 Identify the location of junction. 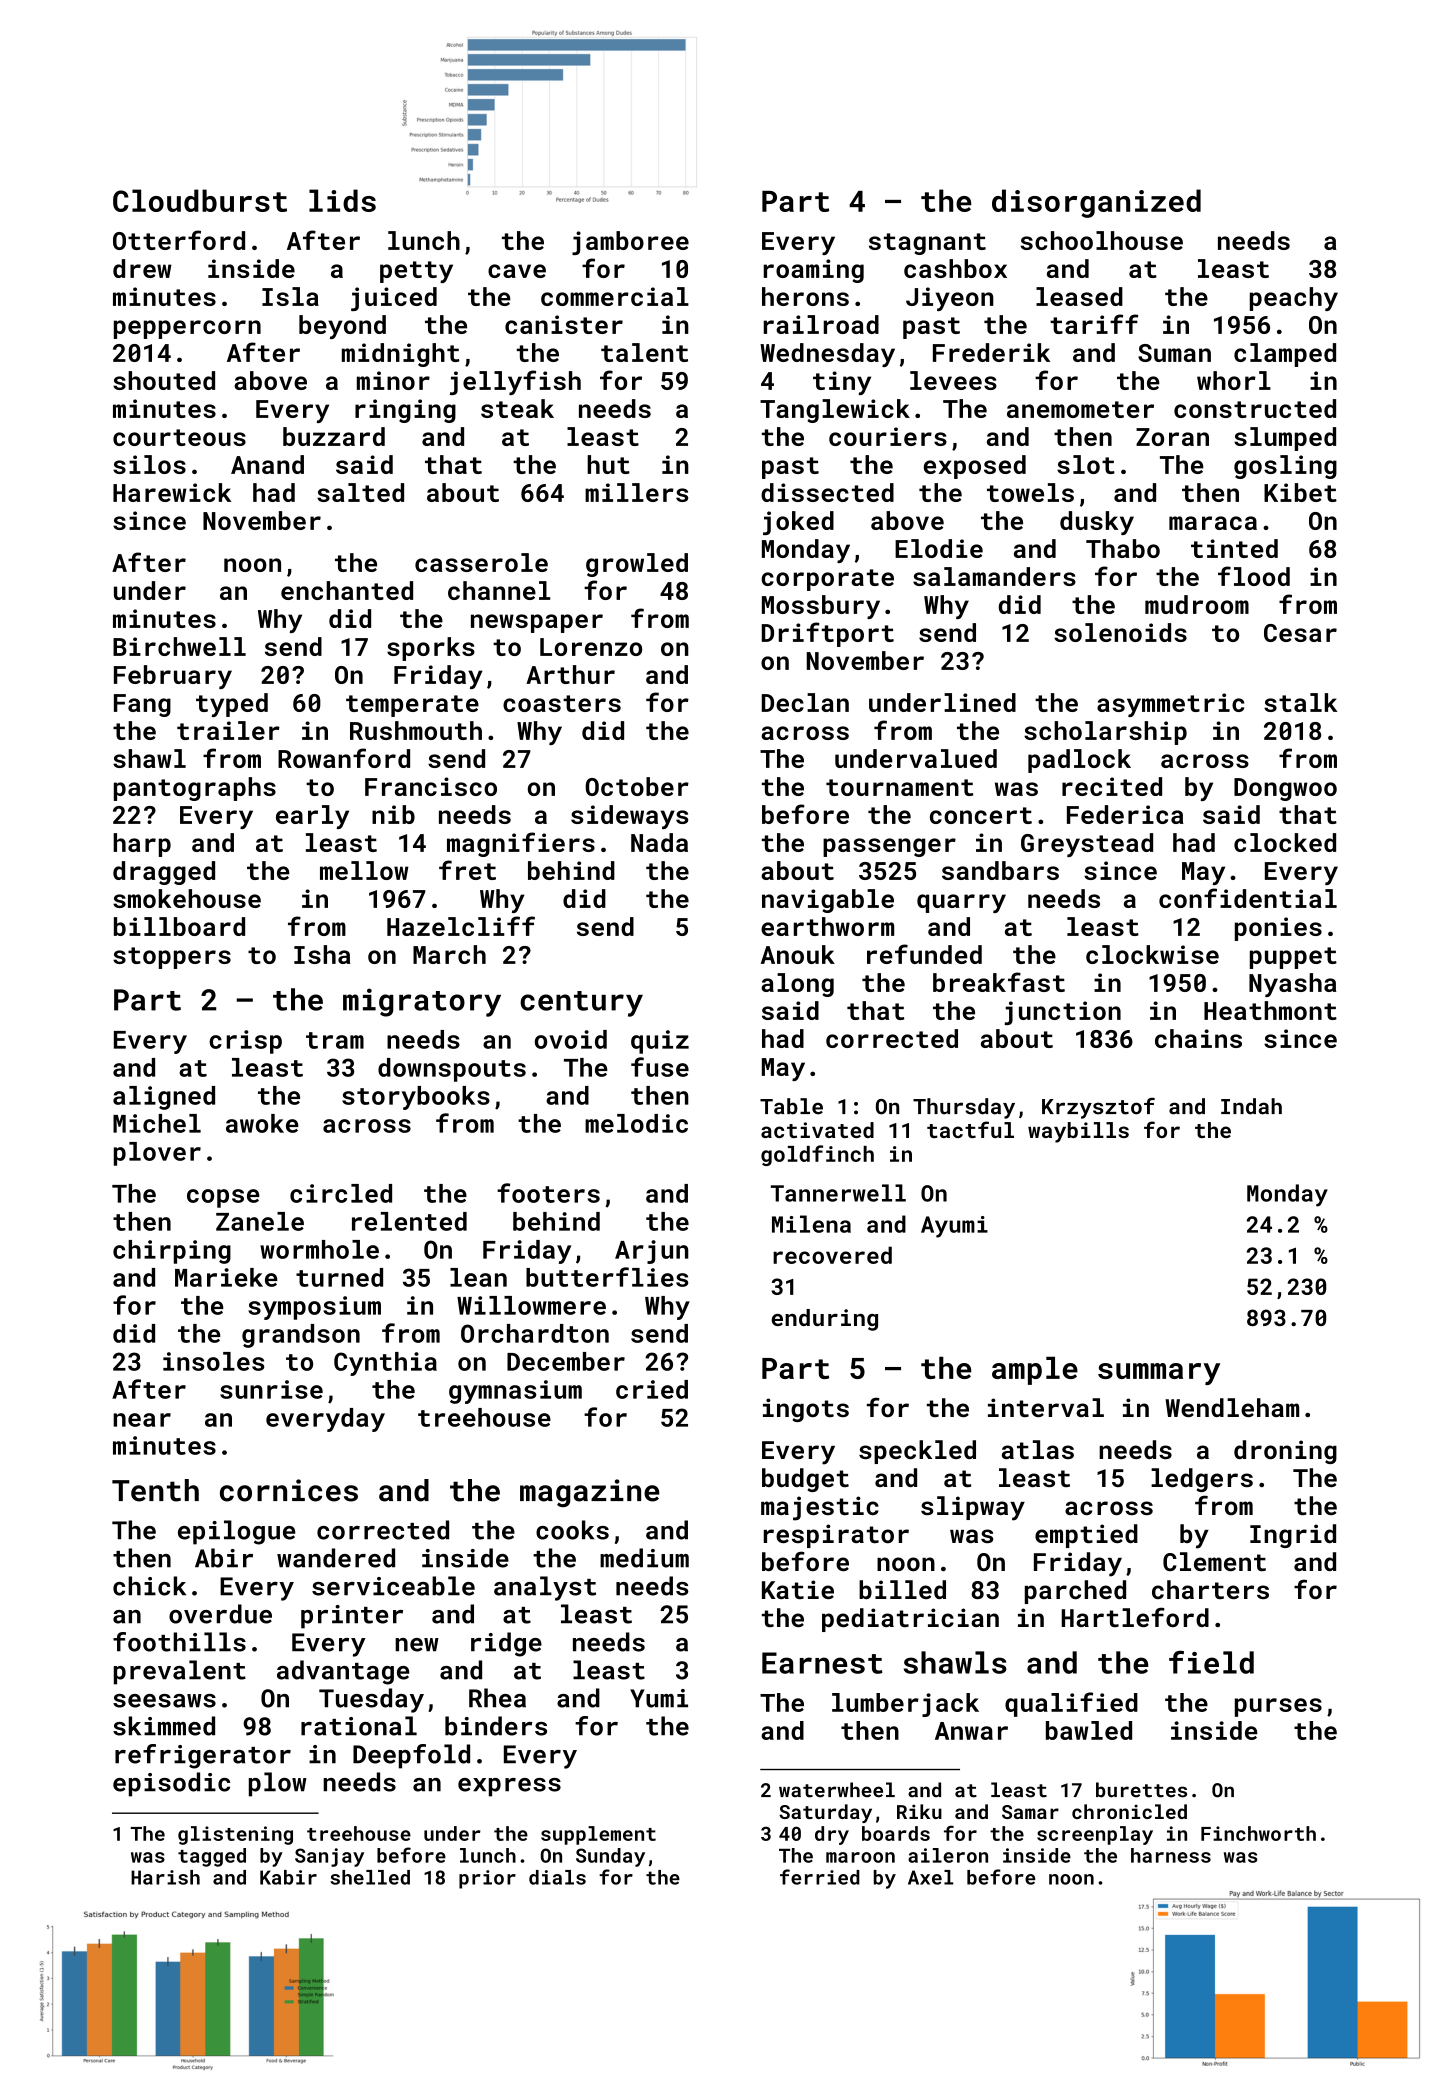
(1062, 1013).
